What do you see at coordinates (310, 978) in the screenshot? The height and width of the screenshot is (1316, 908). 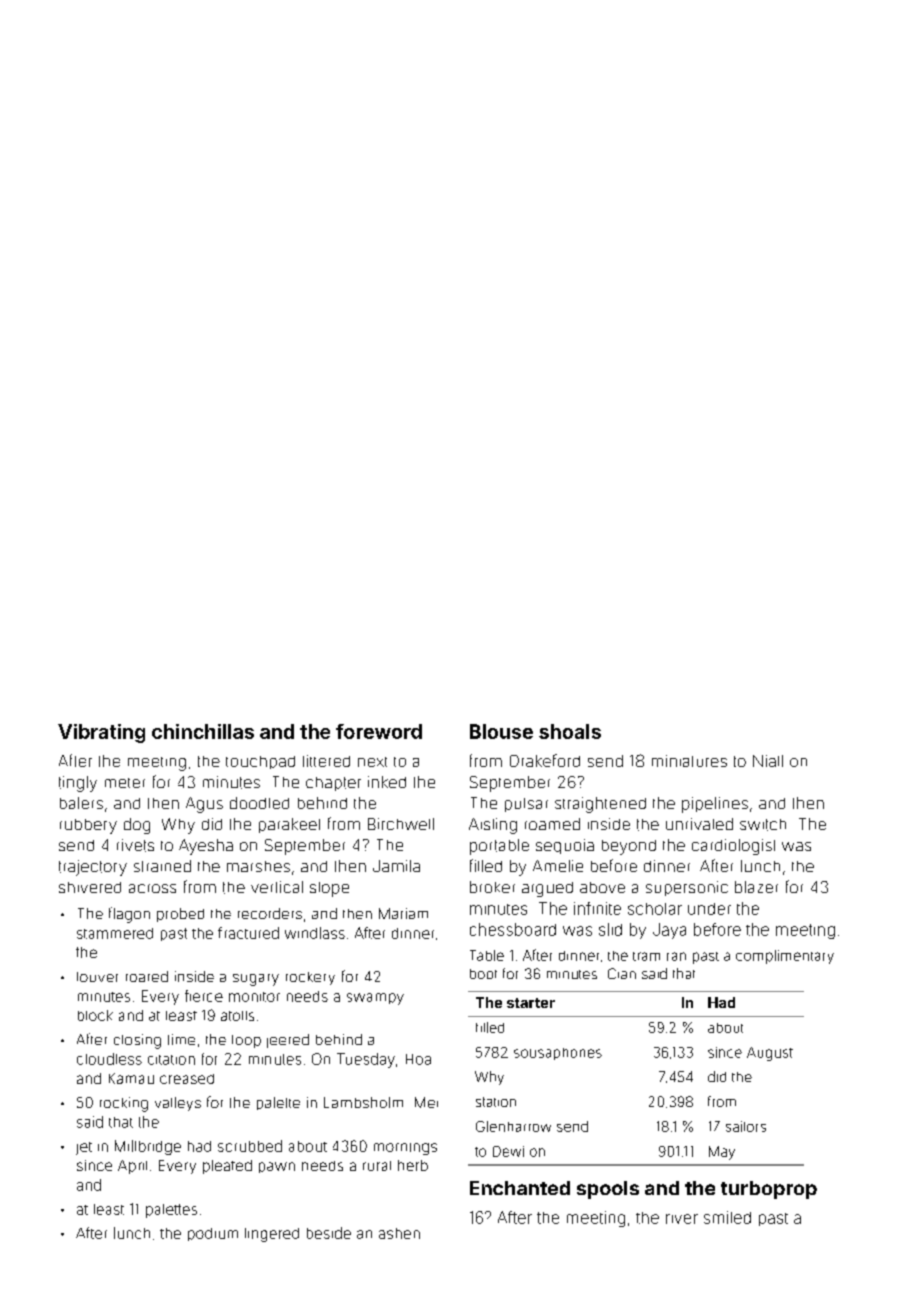 I see `rockery` at bounding box center [310, 978].
